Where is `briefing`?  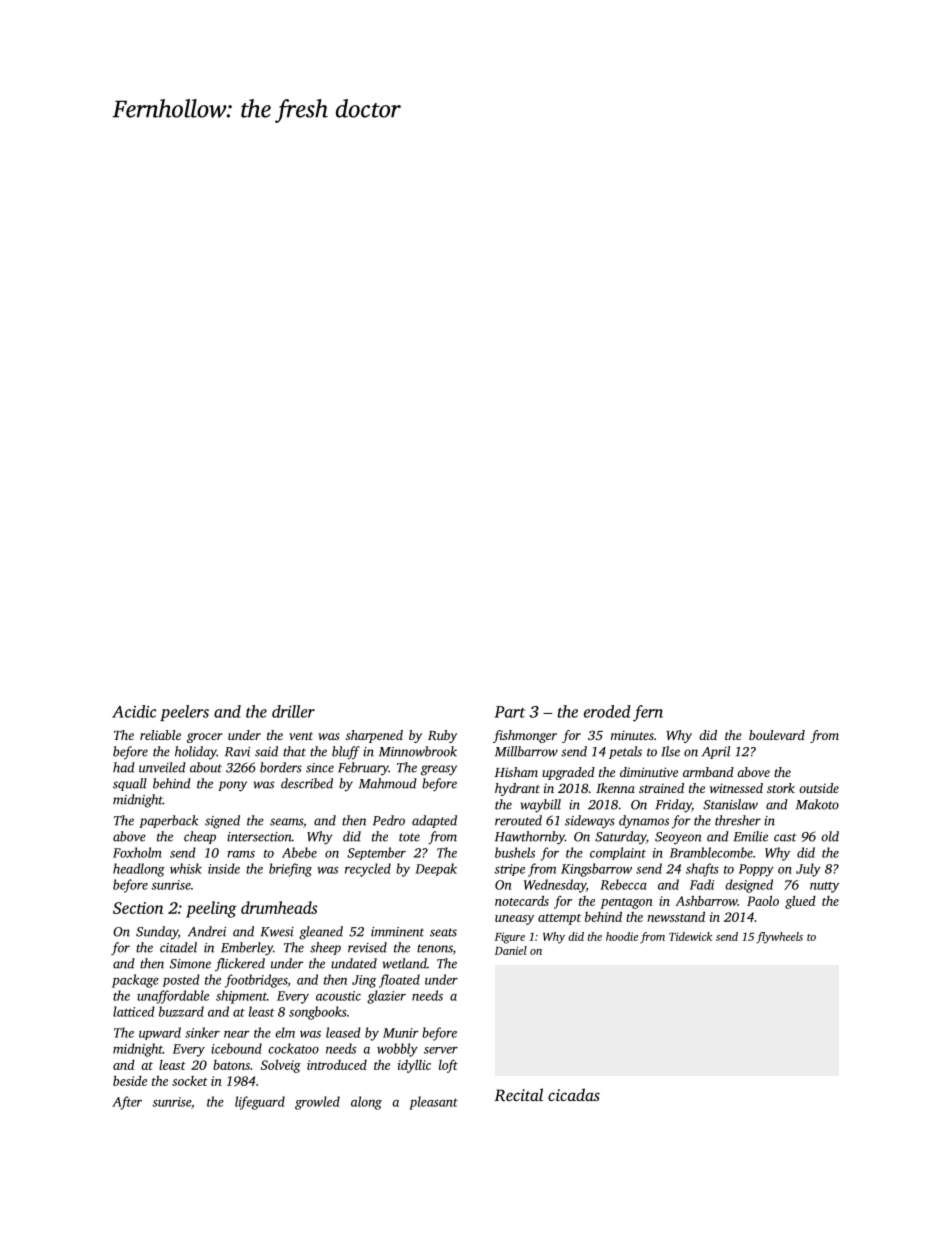 briefing is located at coordinates (290, 870).
